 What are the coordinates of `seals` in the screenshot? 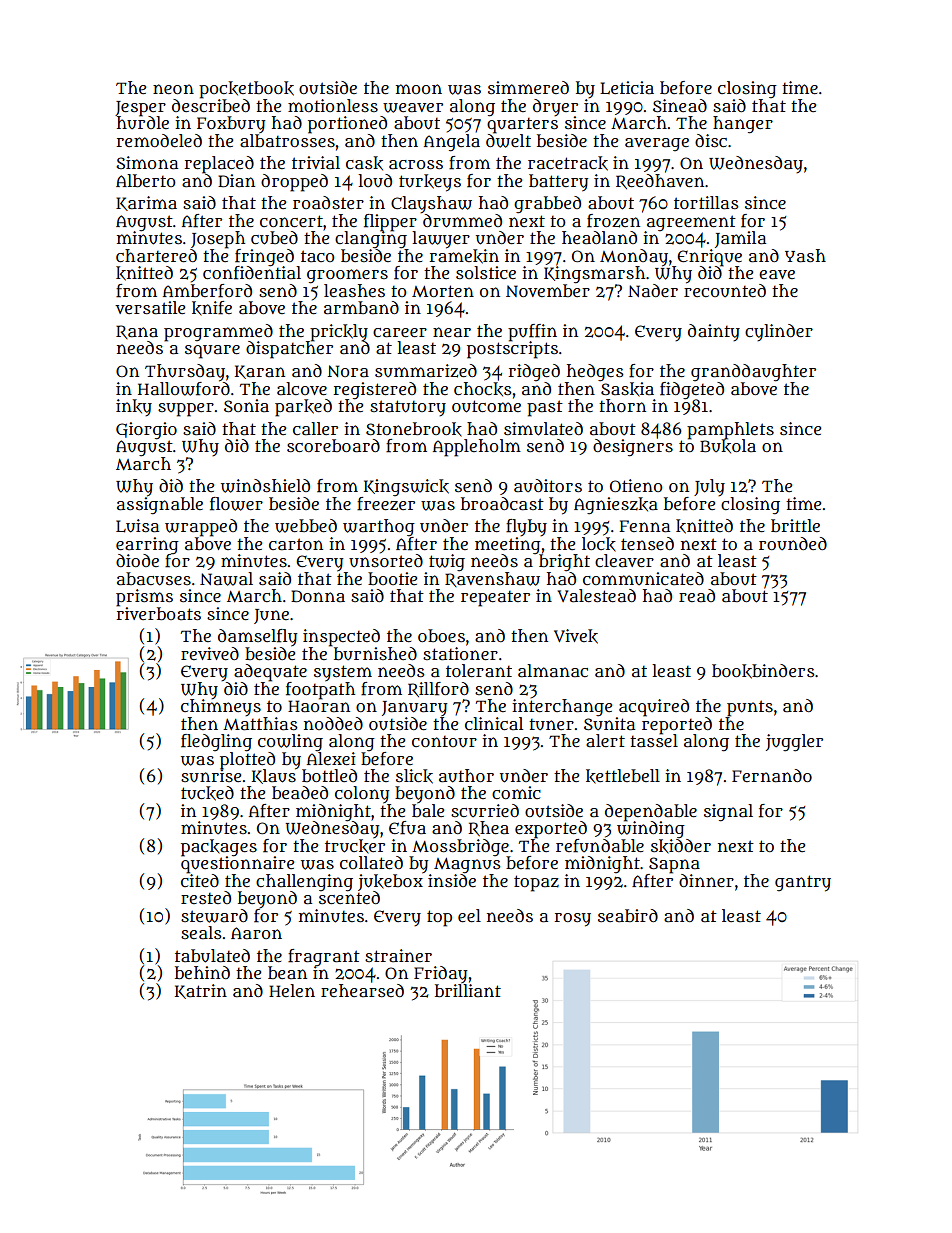 It's located at (201, 933).
